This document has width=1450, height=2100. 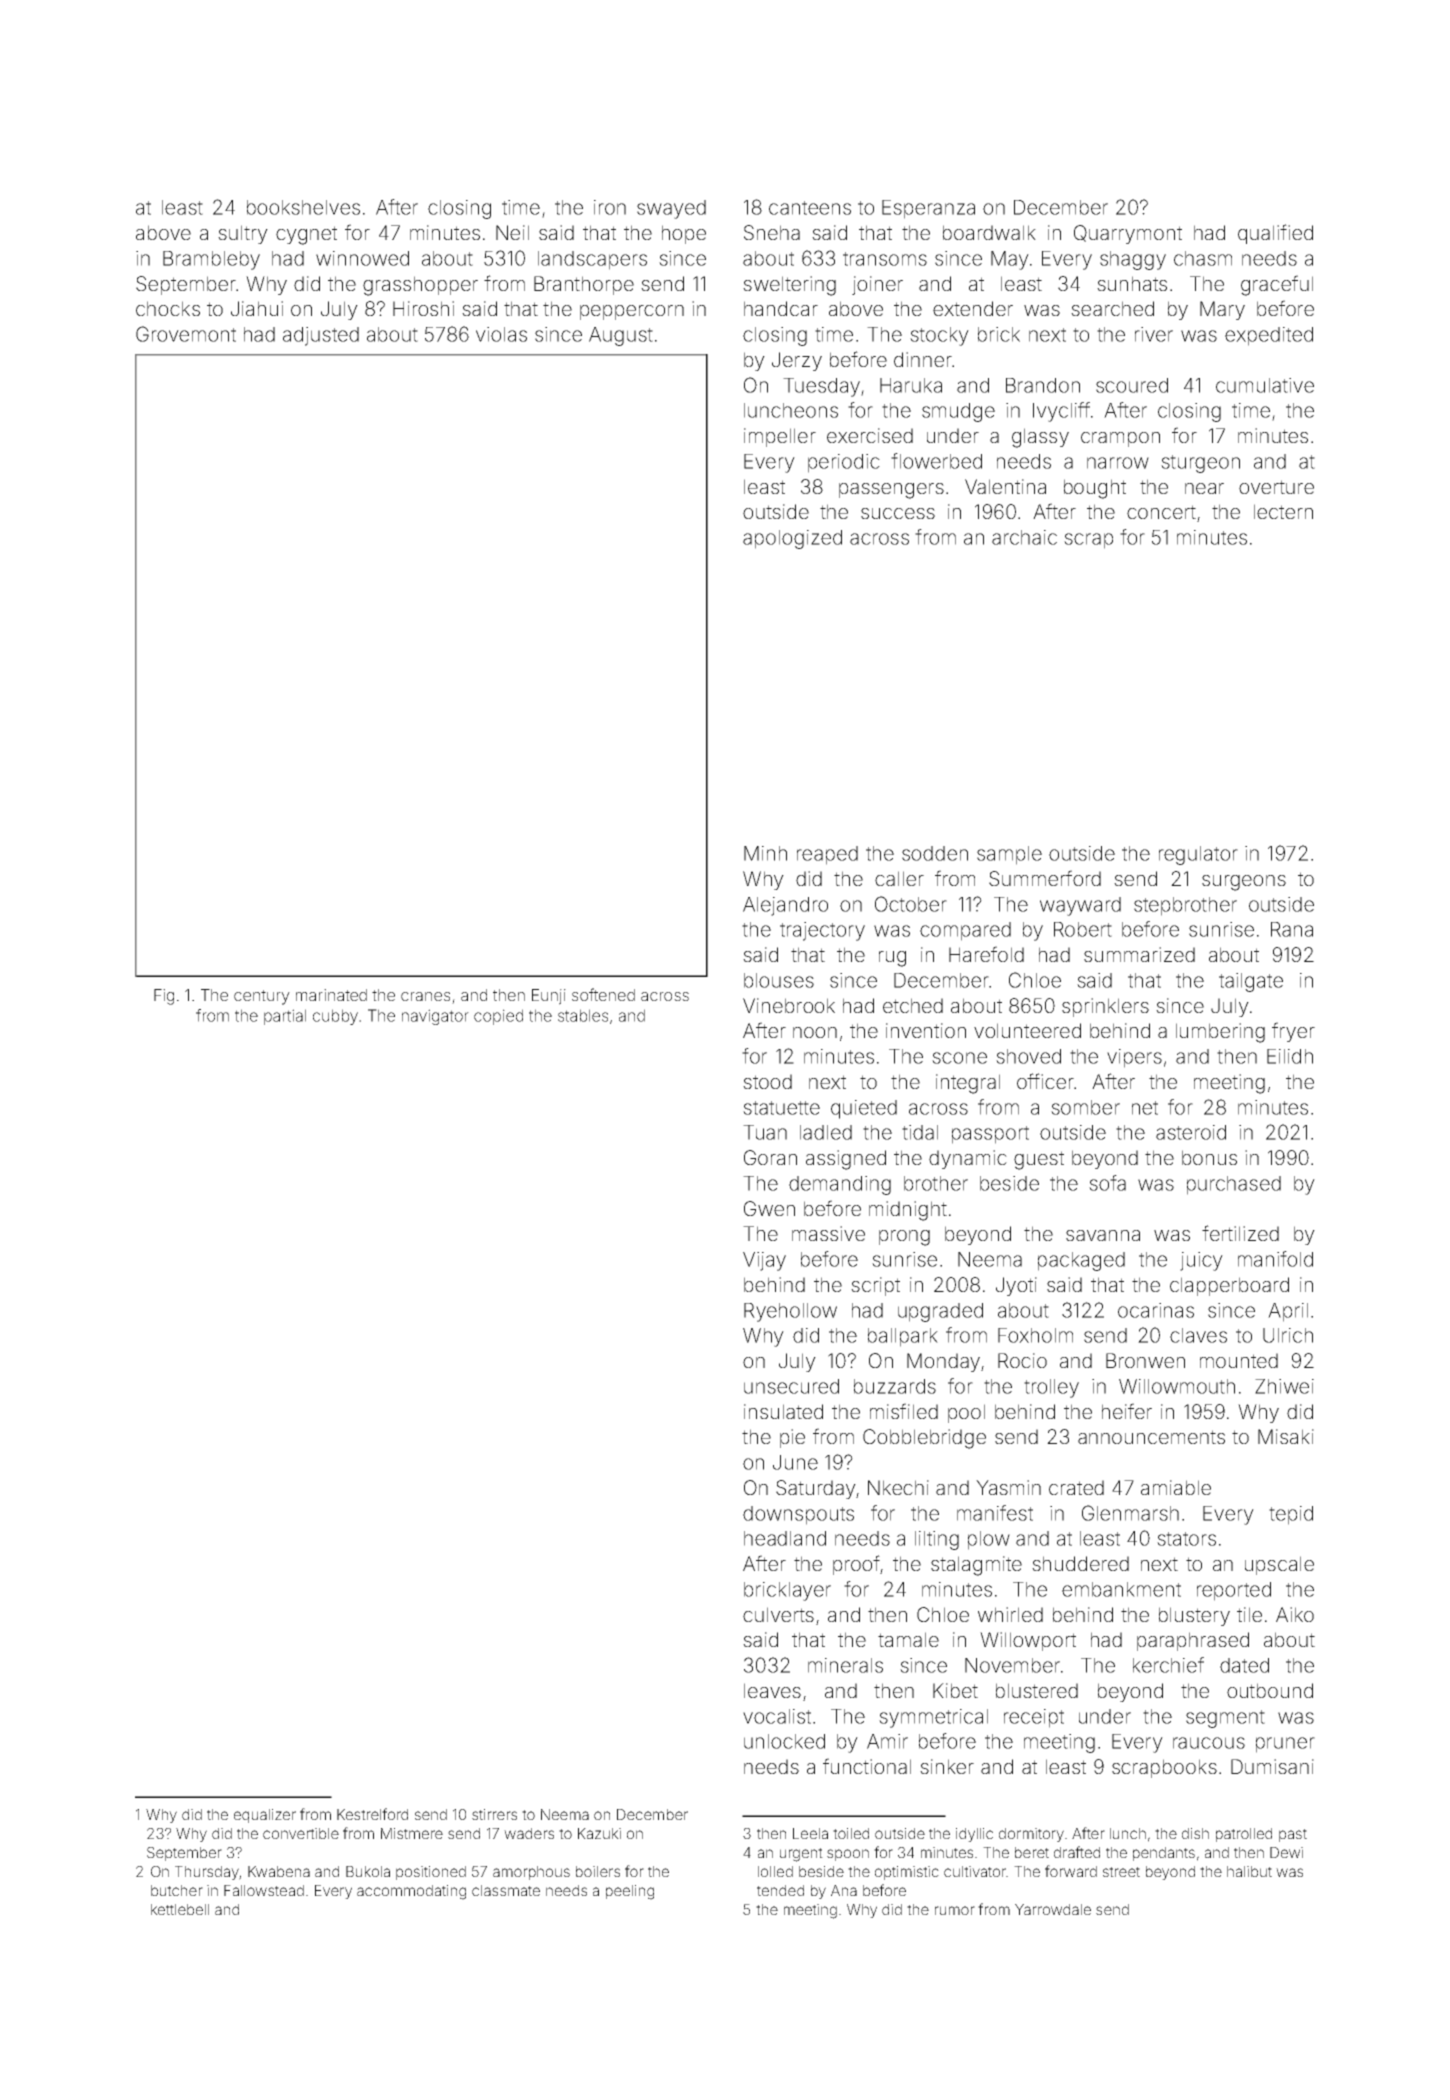 I want to click on Alejandro, so click(x=785, y=906).
